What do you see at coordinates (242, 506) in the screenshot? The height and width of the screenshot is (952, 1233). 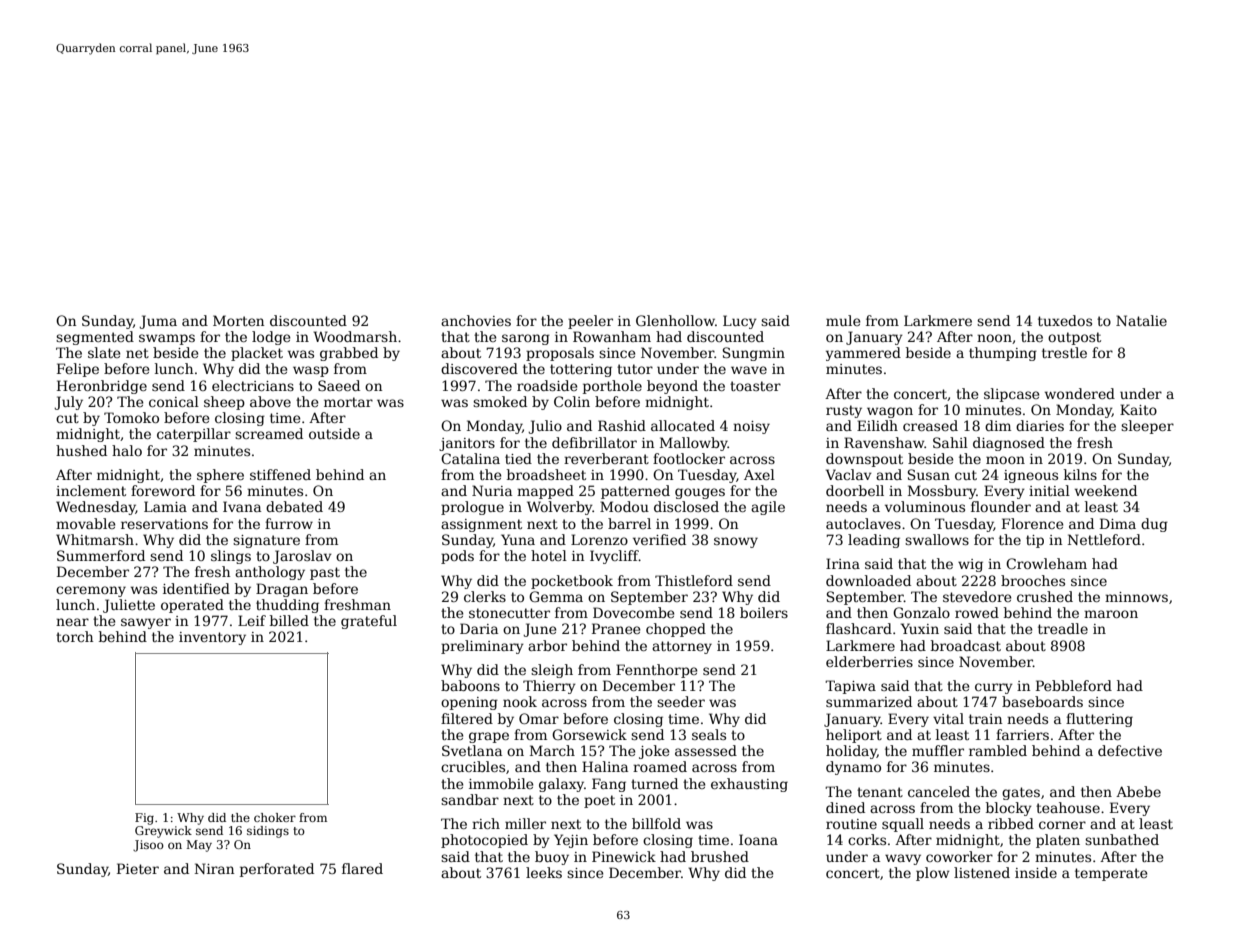 I see `Ivana` at bounding box center [242, 506].
